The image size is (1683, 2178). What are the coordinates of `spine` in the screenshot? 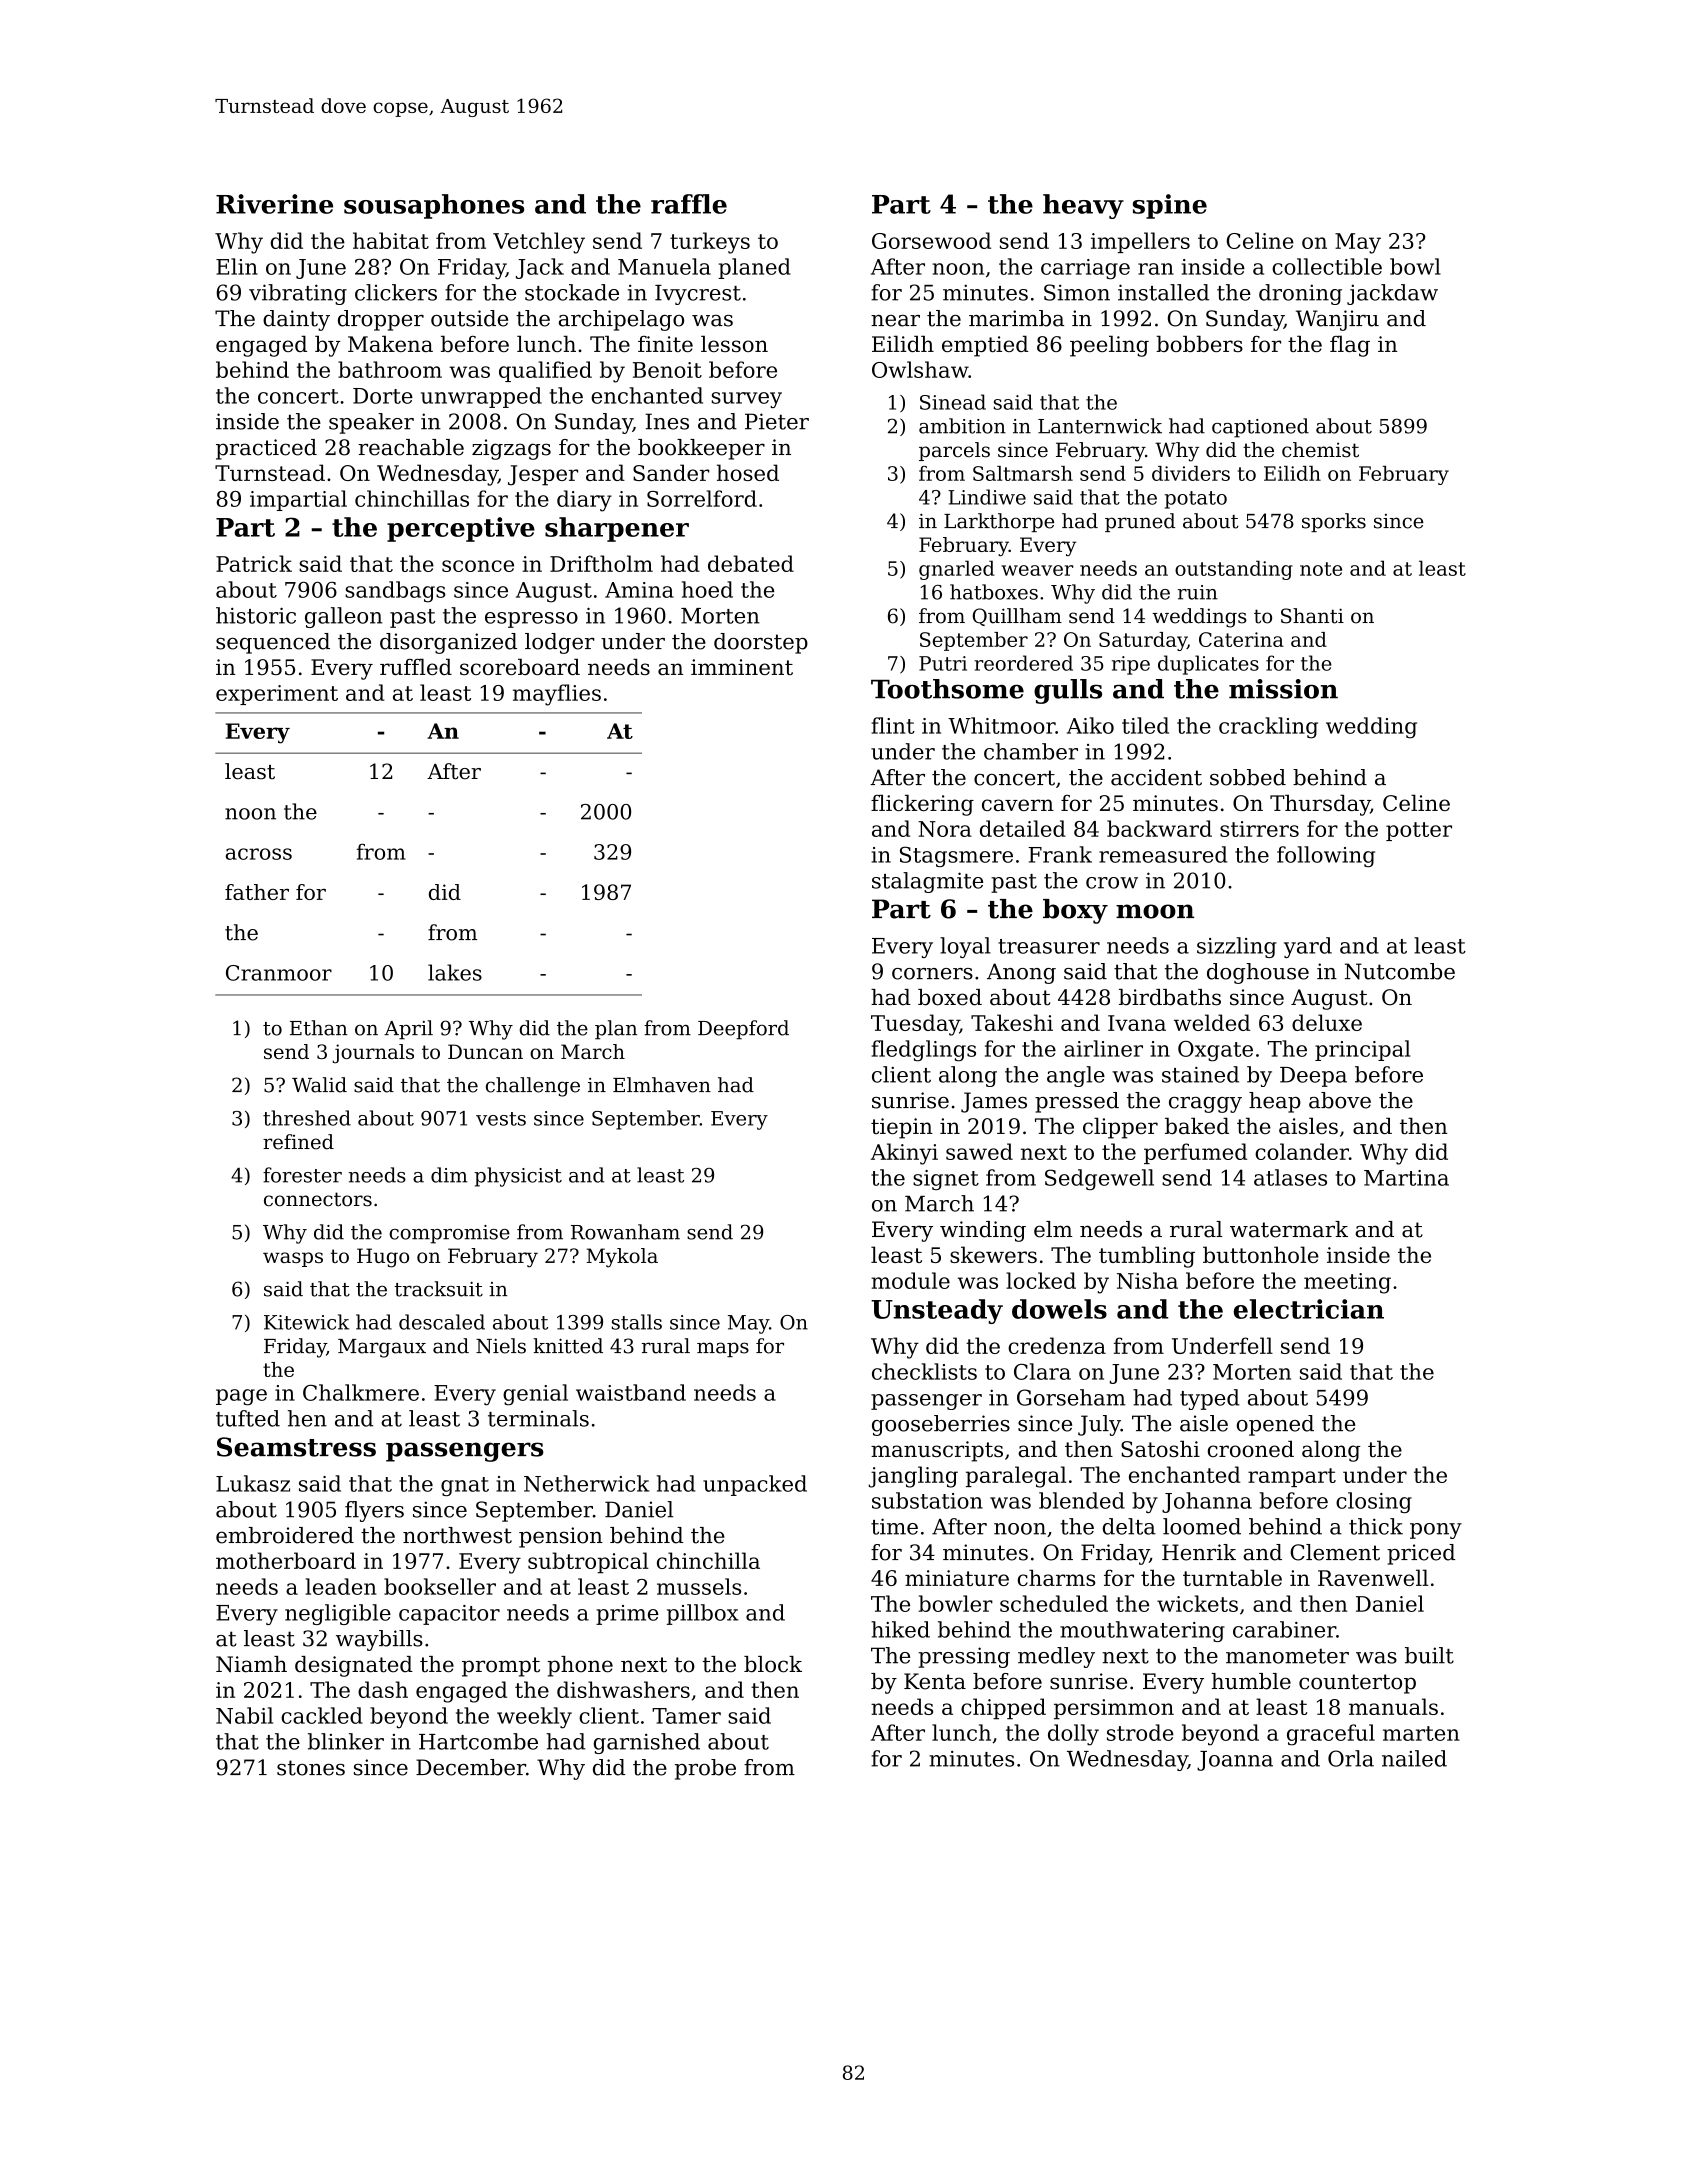 It's located at (1170, 206).
